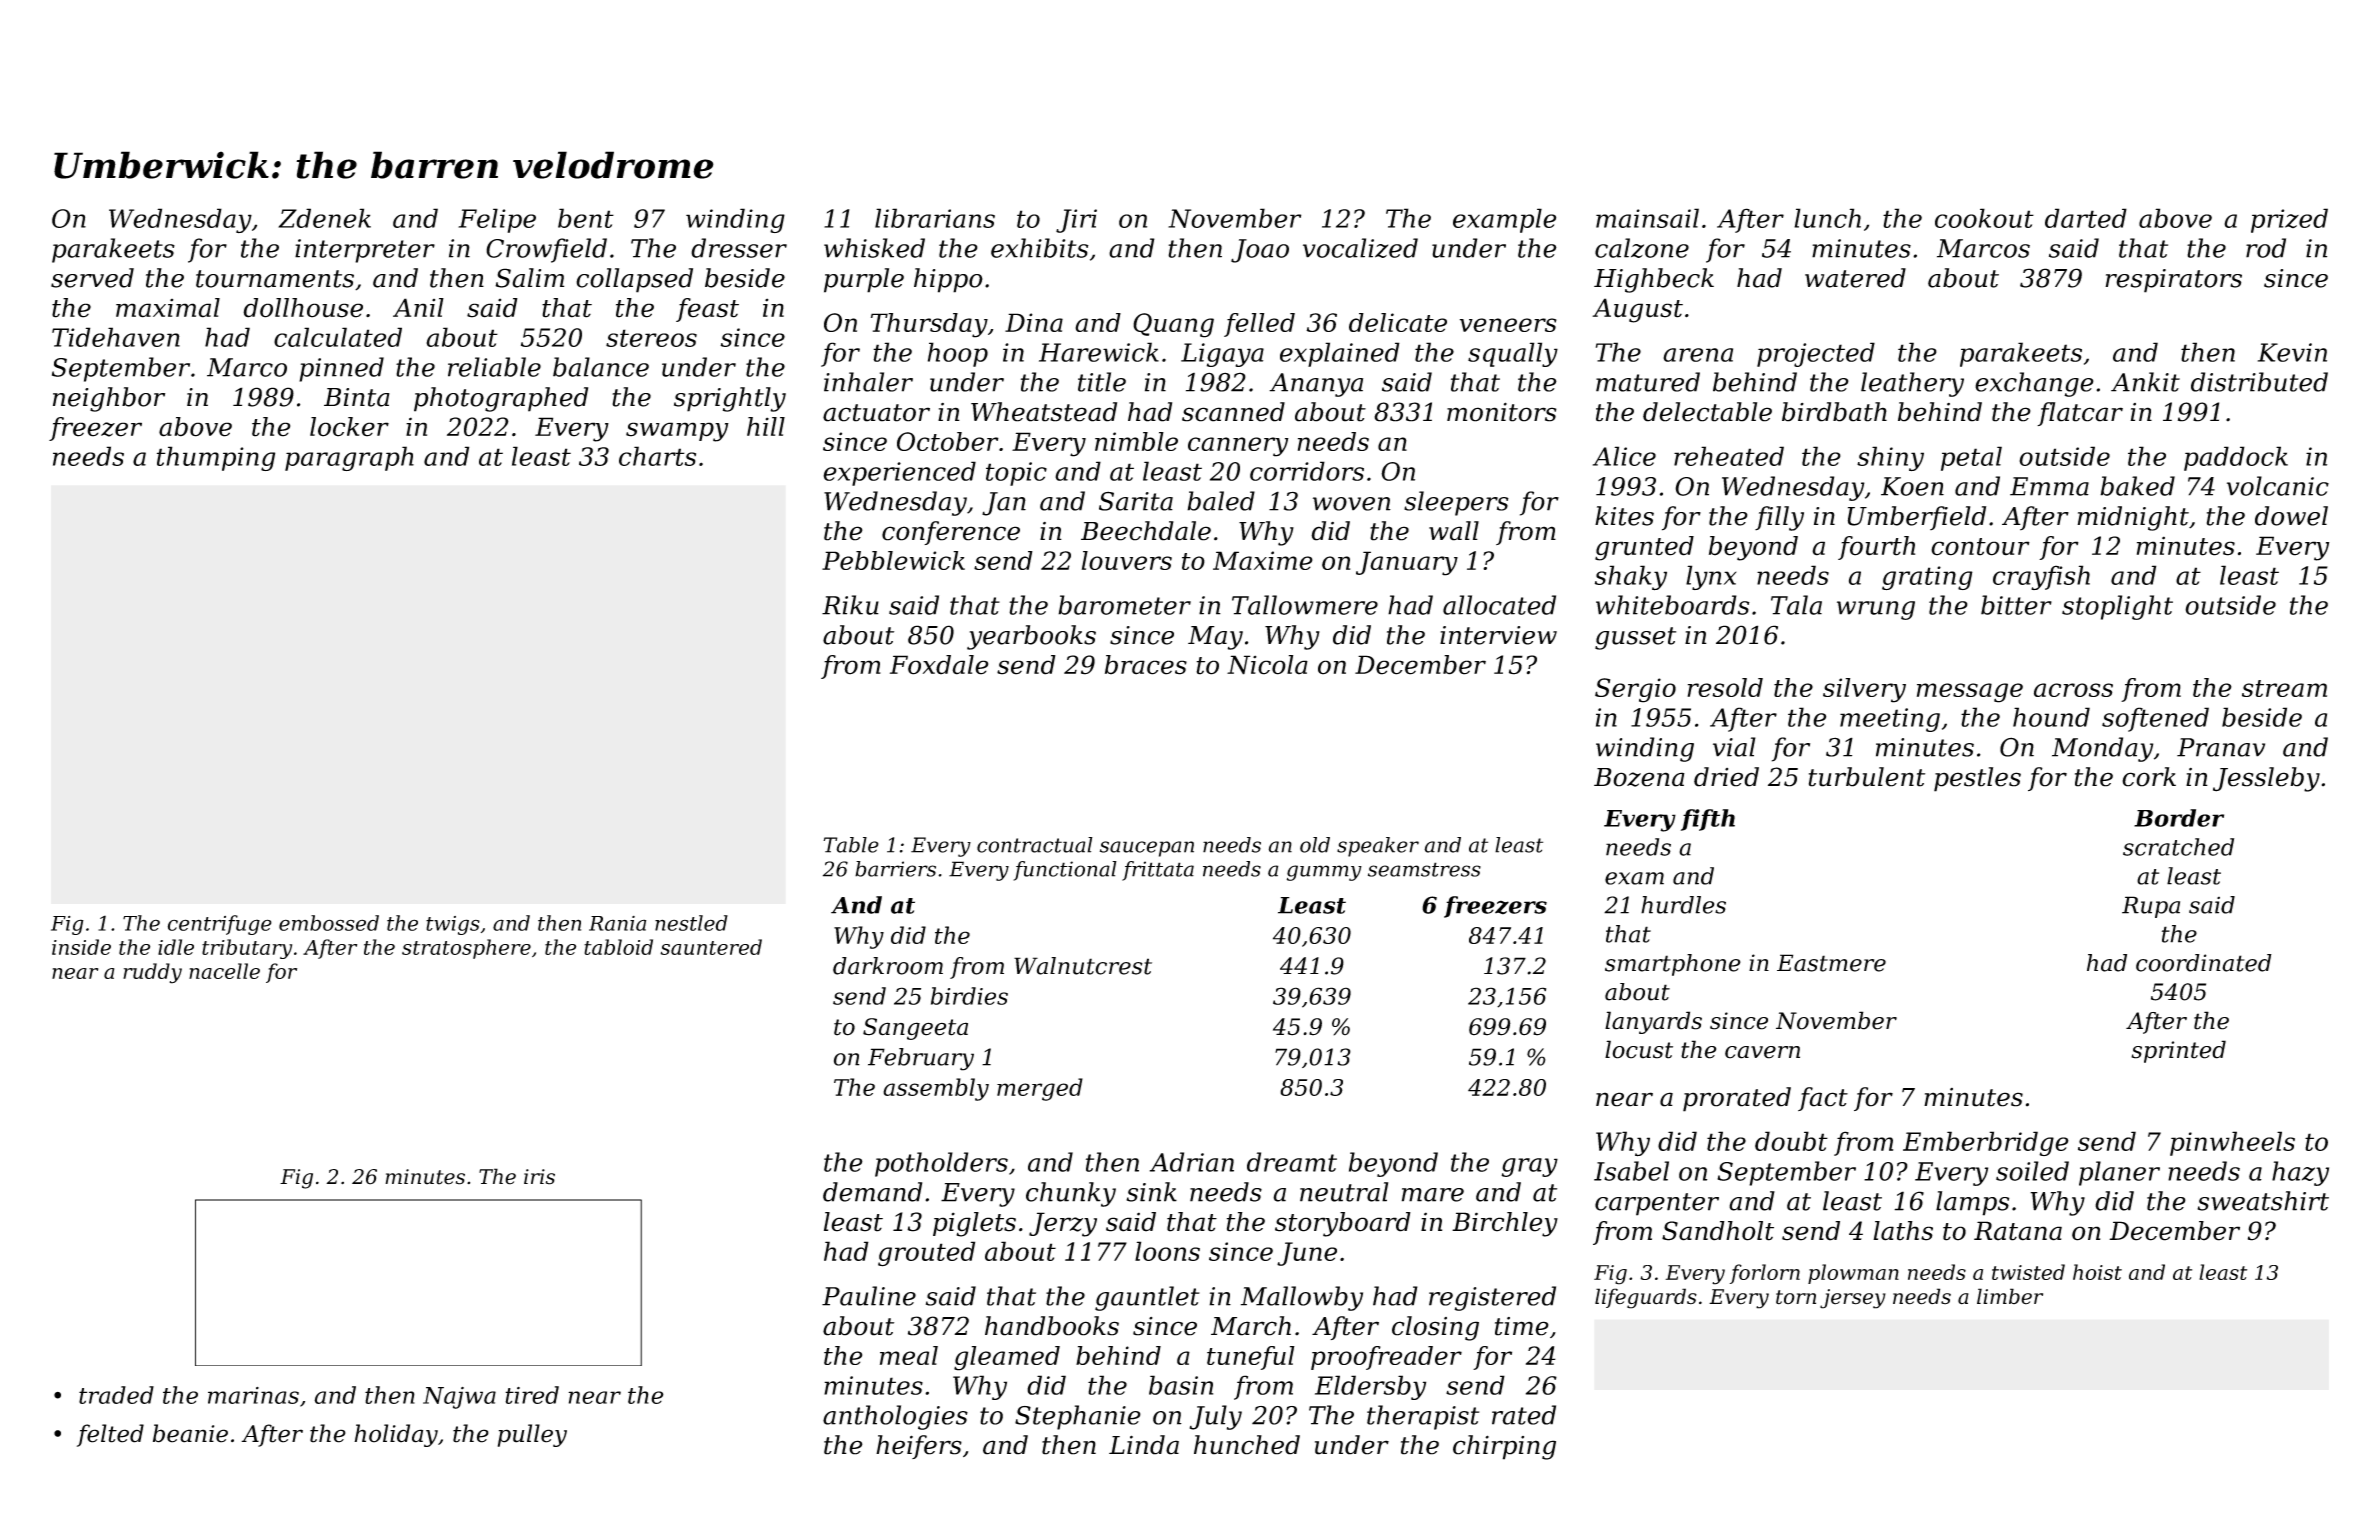 Image resolution: width=2380 pixels, height=1540 pixels. Describe the element at coordinates (2300, 1173) in the page. I see `hazy` at that location.
